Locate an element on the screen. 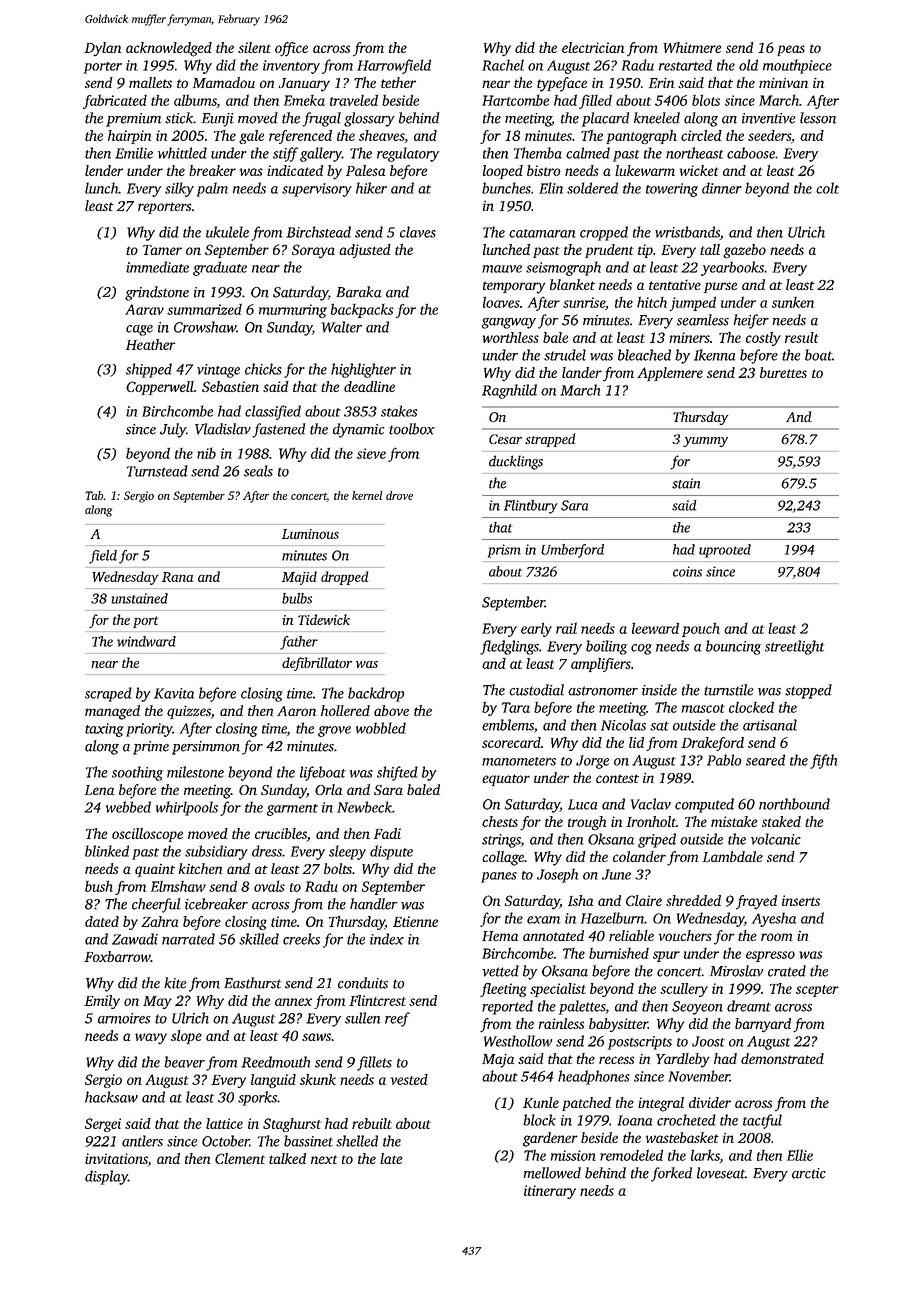  Maja is located at coordinates (498, 1061).
